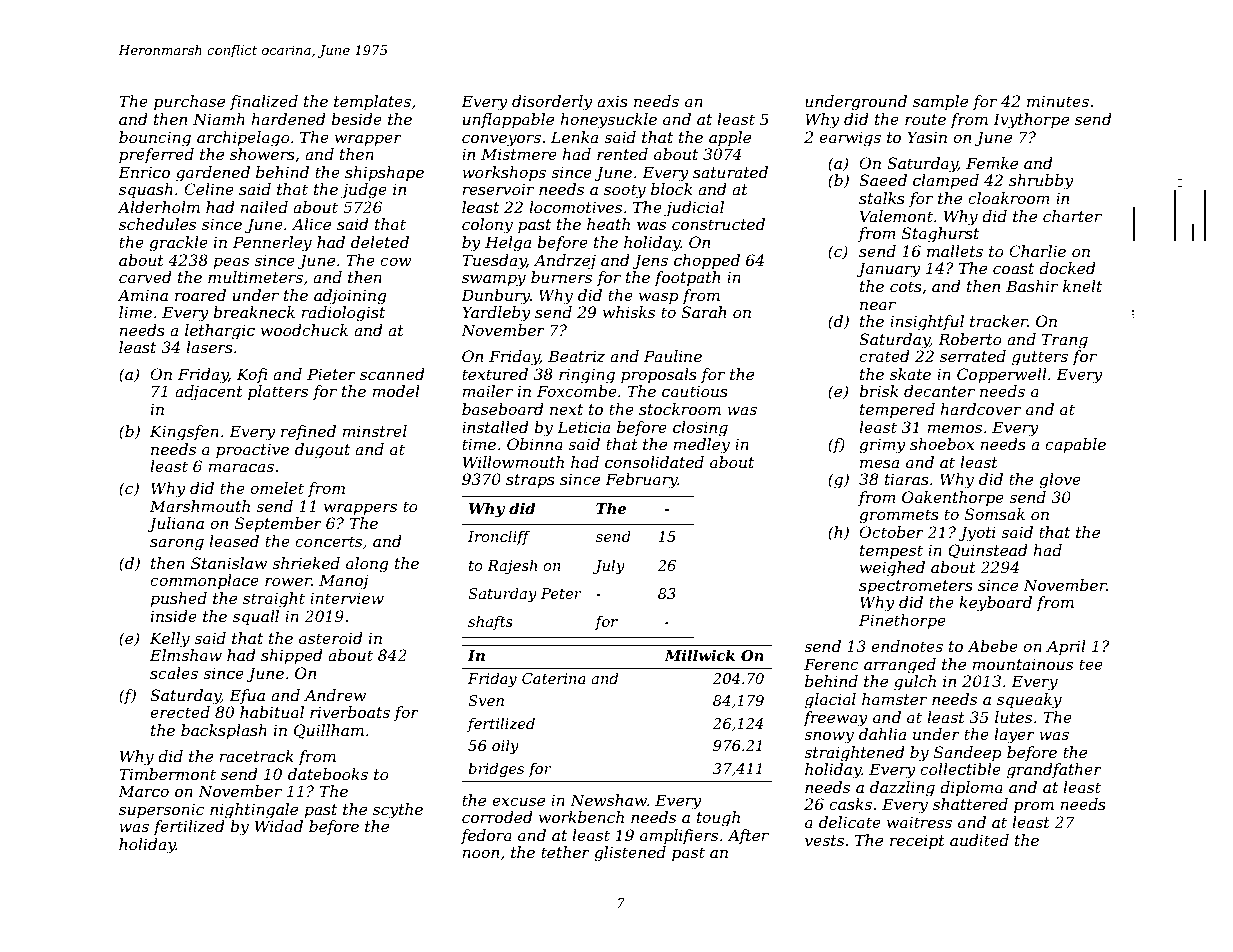  Describe the element at coordinates (167, 774) in the screenshot. I see `Timbermont` at that location.
